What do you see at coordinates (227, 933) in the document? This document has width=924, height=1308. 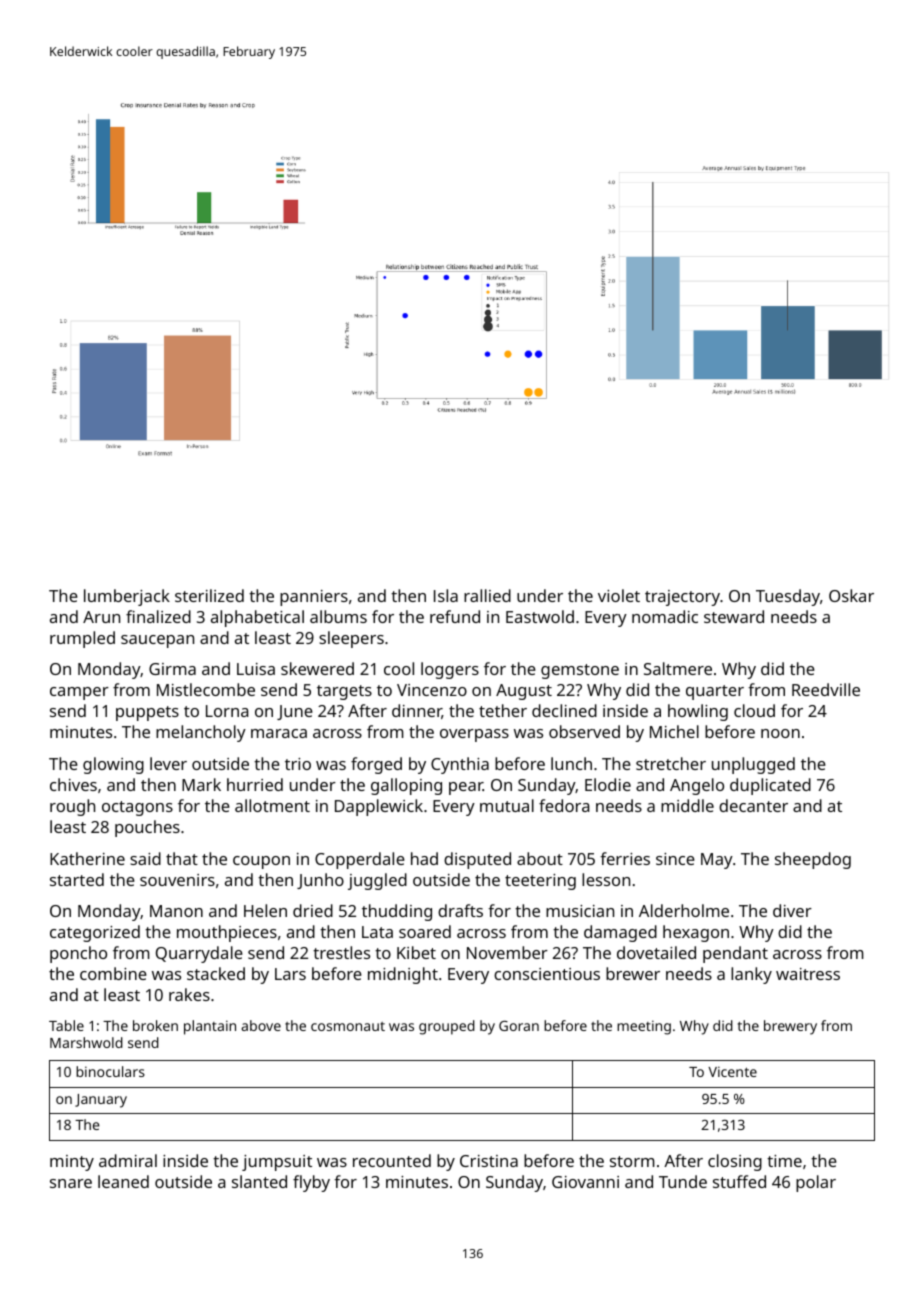 I see `mouthpieces` at bounding box center [227, 933].
